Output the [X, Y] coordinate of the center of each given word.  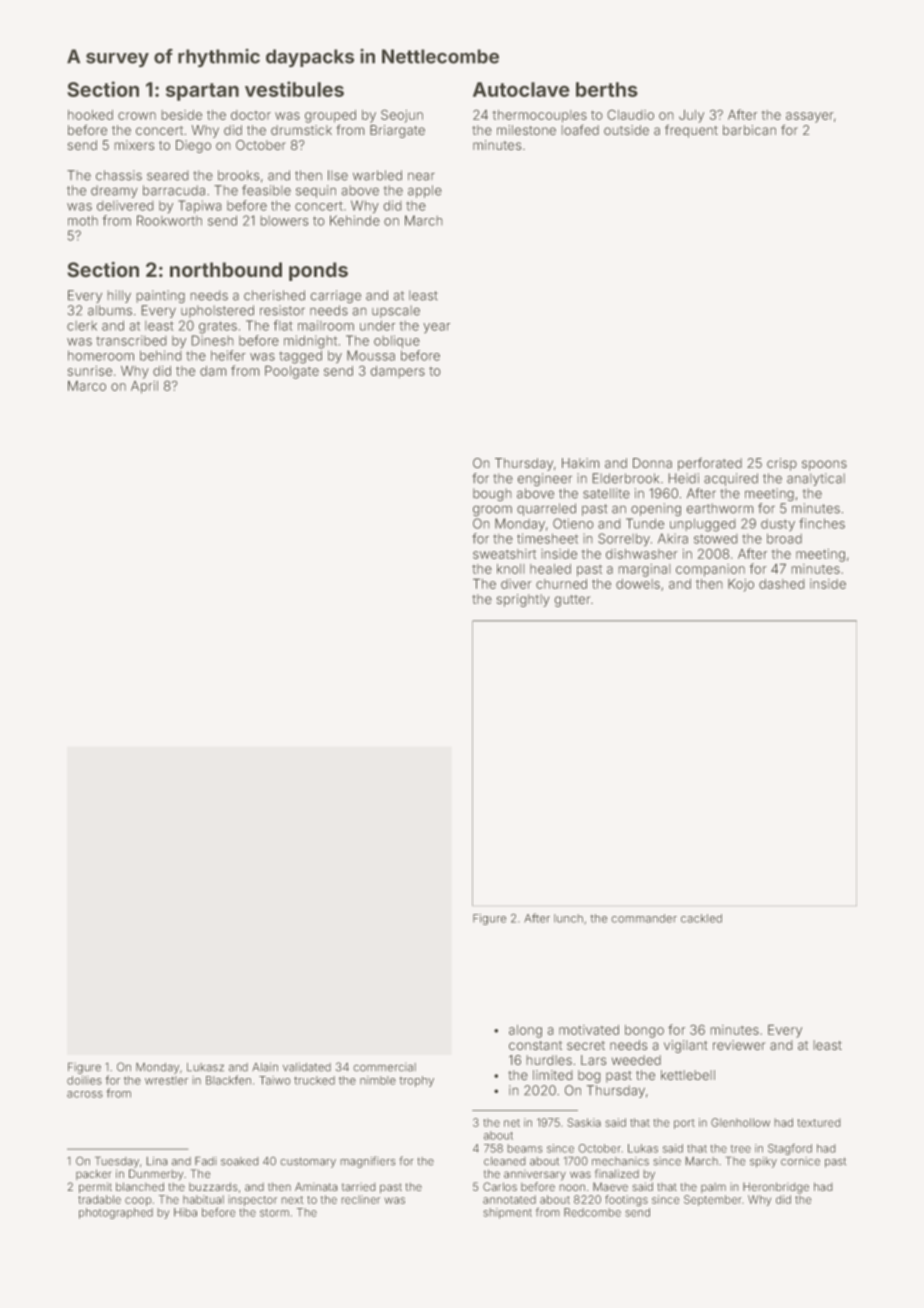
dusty [778, 525]
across [85, 1094]
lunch [568, 918]
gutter [572, 601]
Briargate [397, 131]
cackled [701, 918]
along [525, 1031]
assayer [810, 117]
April [144, 387]
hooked [90, 115]
